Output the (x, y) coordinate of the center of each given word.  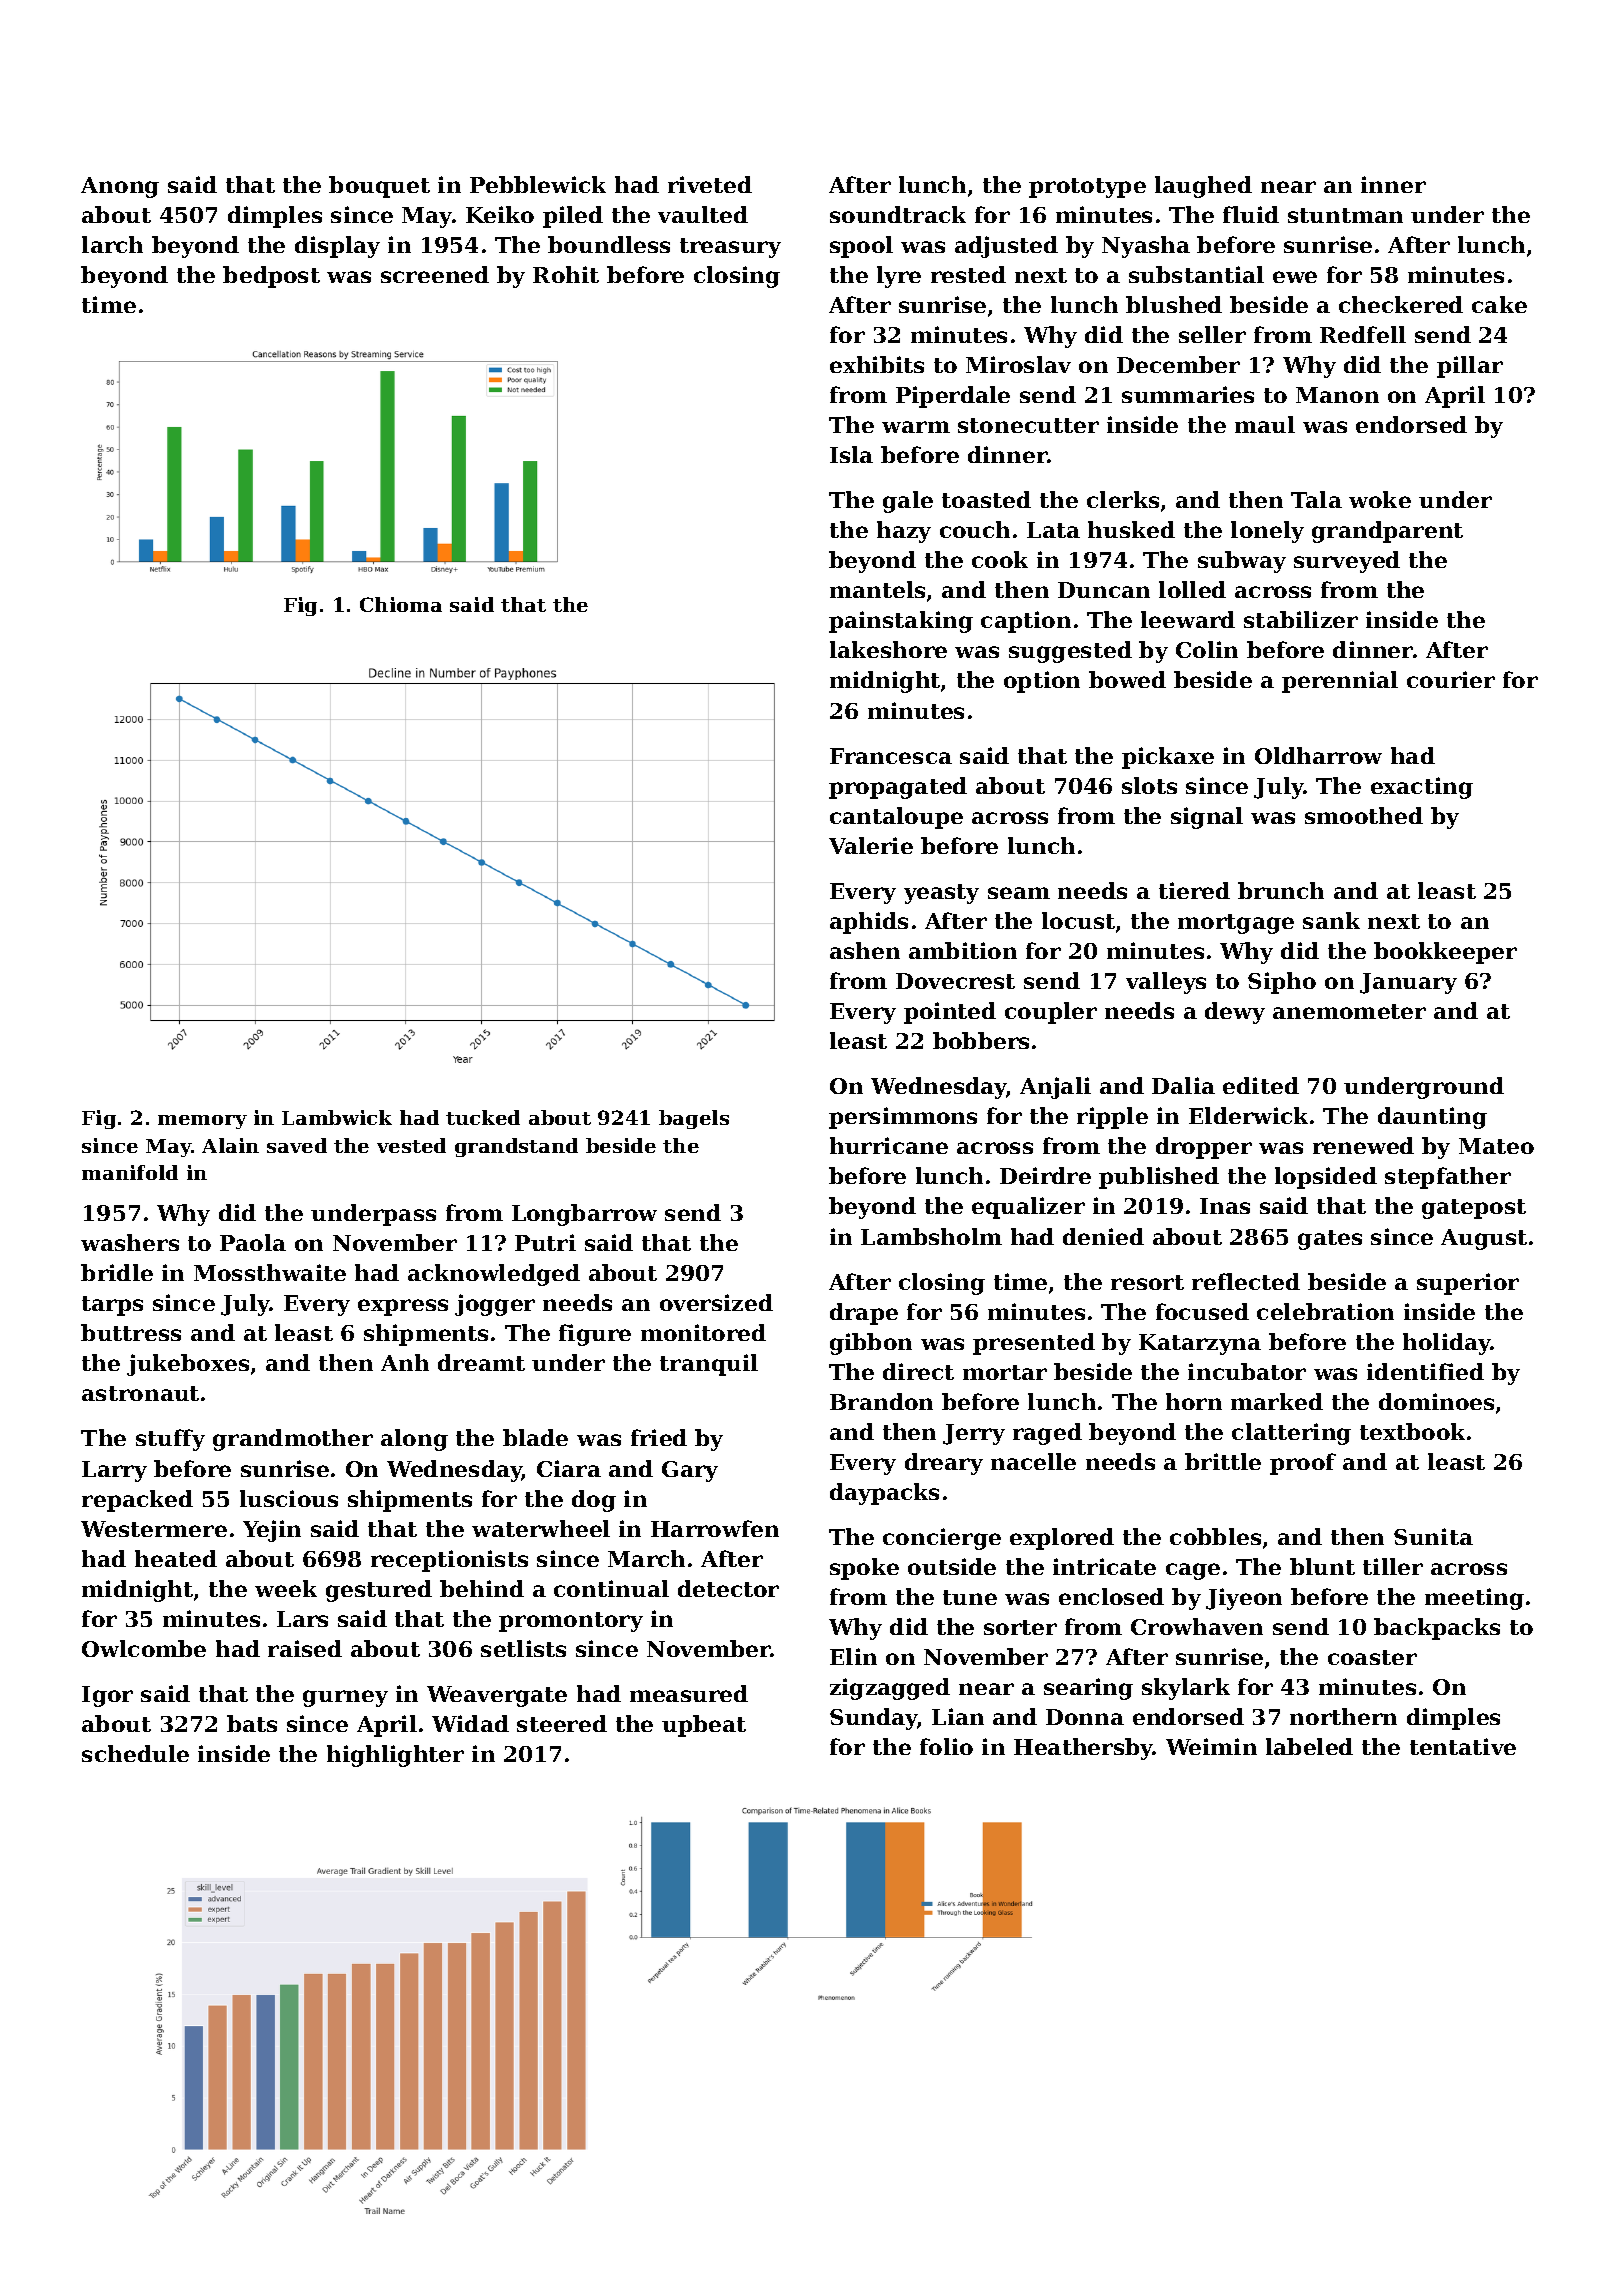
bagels (694, 1119)
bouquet (379, 187)
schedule (135, 1753)
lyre (899, 277)
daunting (1432, 1118)
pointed (950, 1013)
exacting (1422, 788)
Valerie (871, 845)
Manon (1337, 395)
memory (202, 1122)
